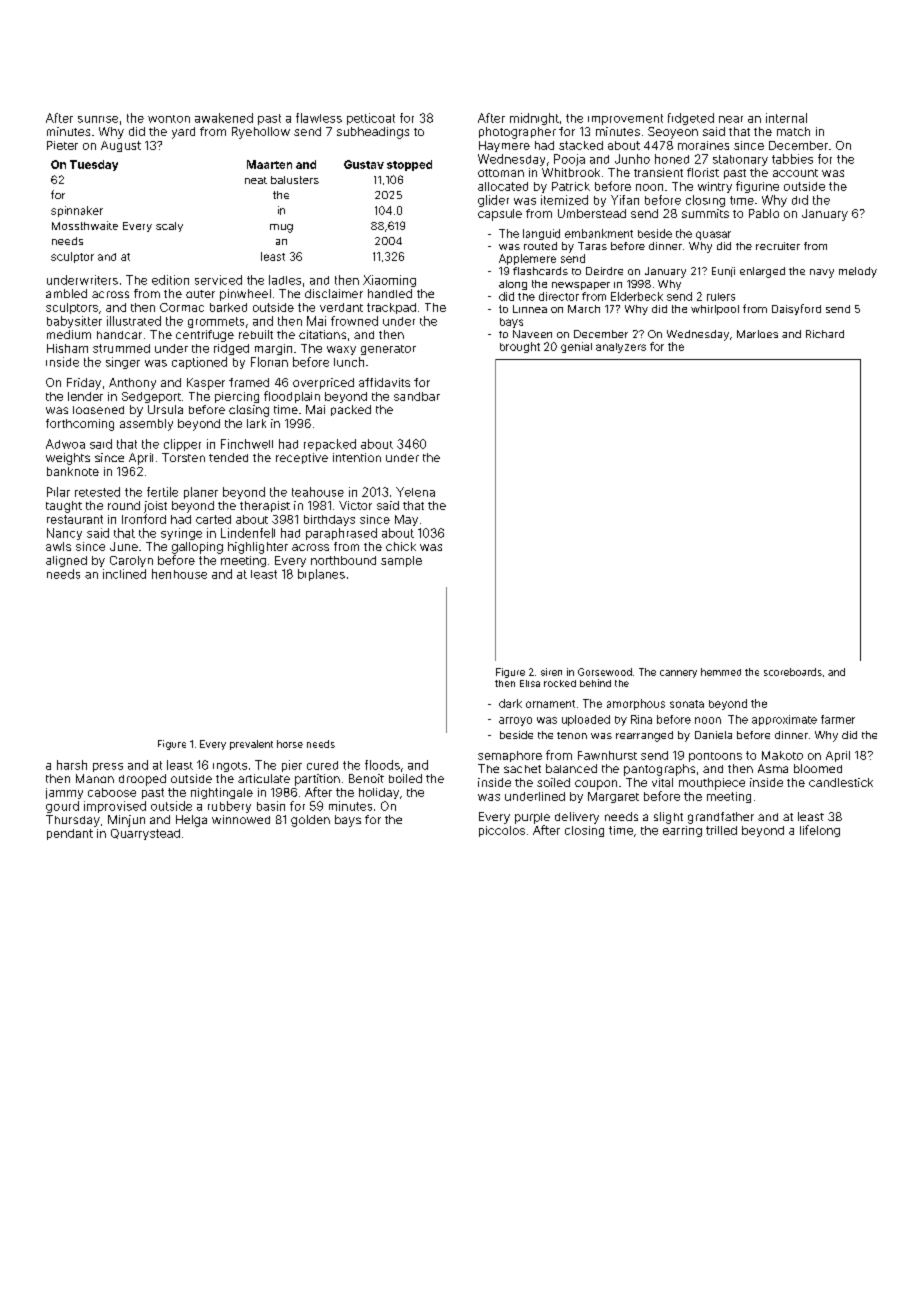 This image has height=1308, width=924. Describe the element at coordinates (534, 119) in the image. I see `midnight` at that location.
